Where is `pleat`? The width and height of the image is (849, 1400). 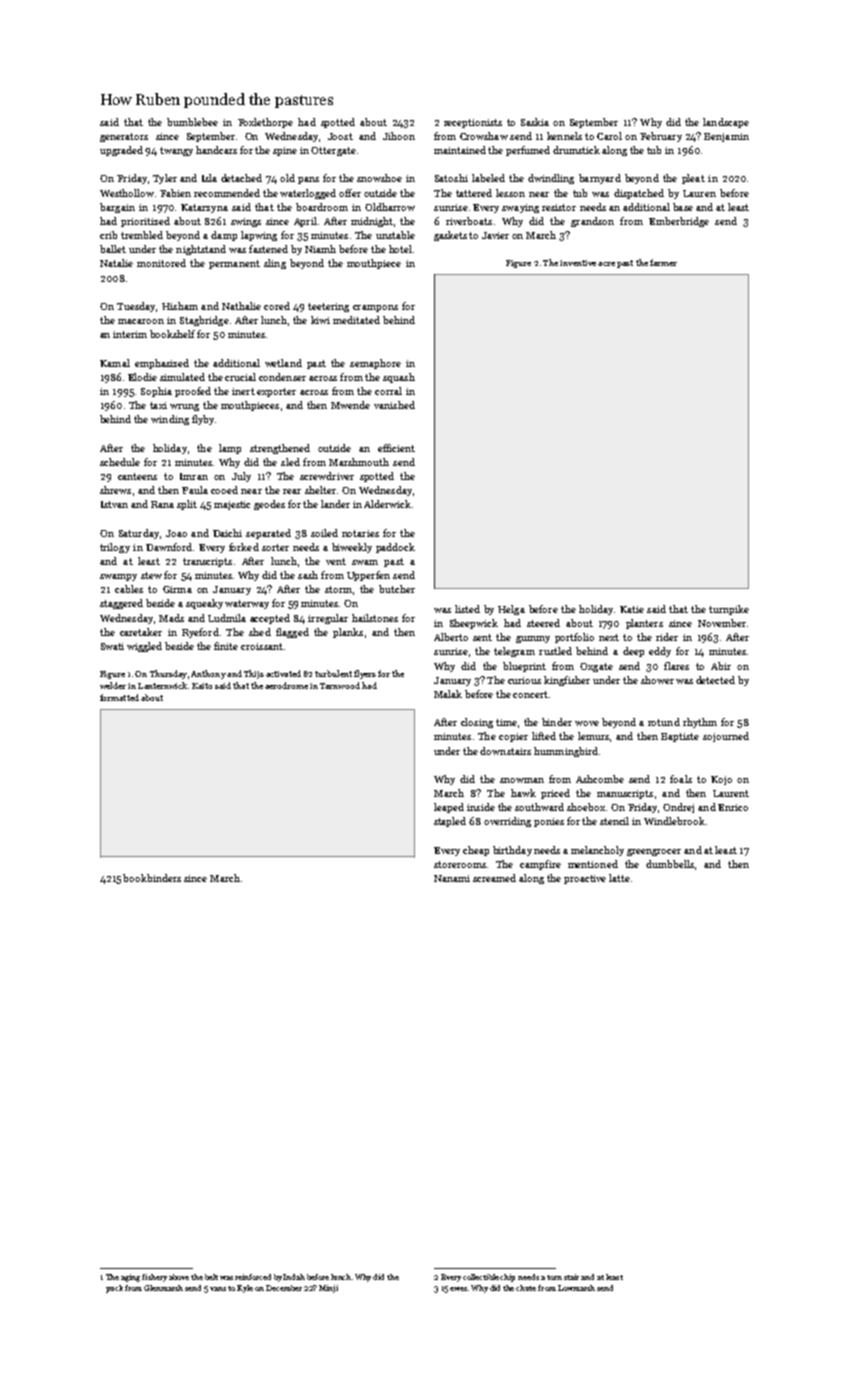
pleat is located at coordinates (693, 179).
